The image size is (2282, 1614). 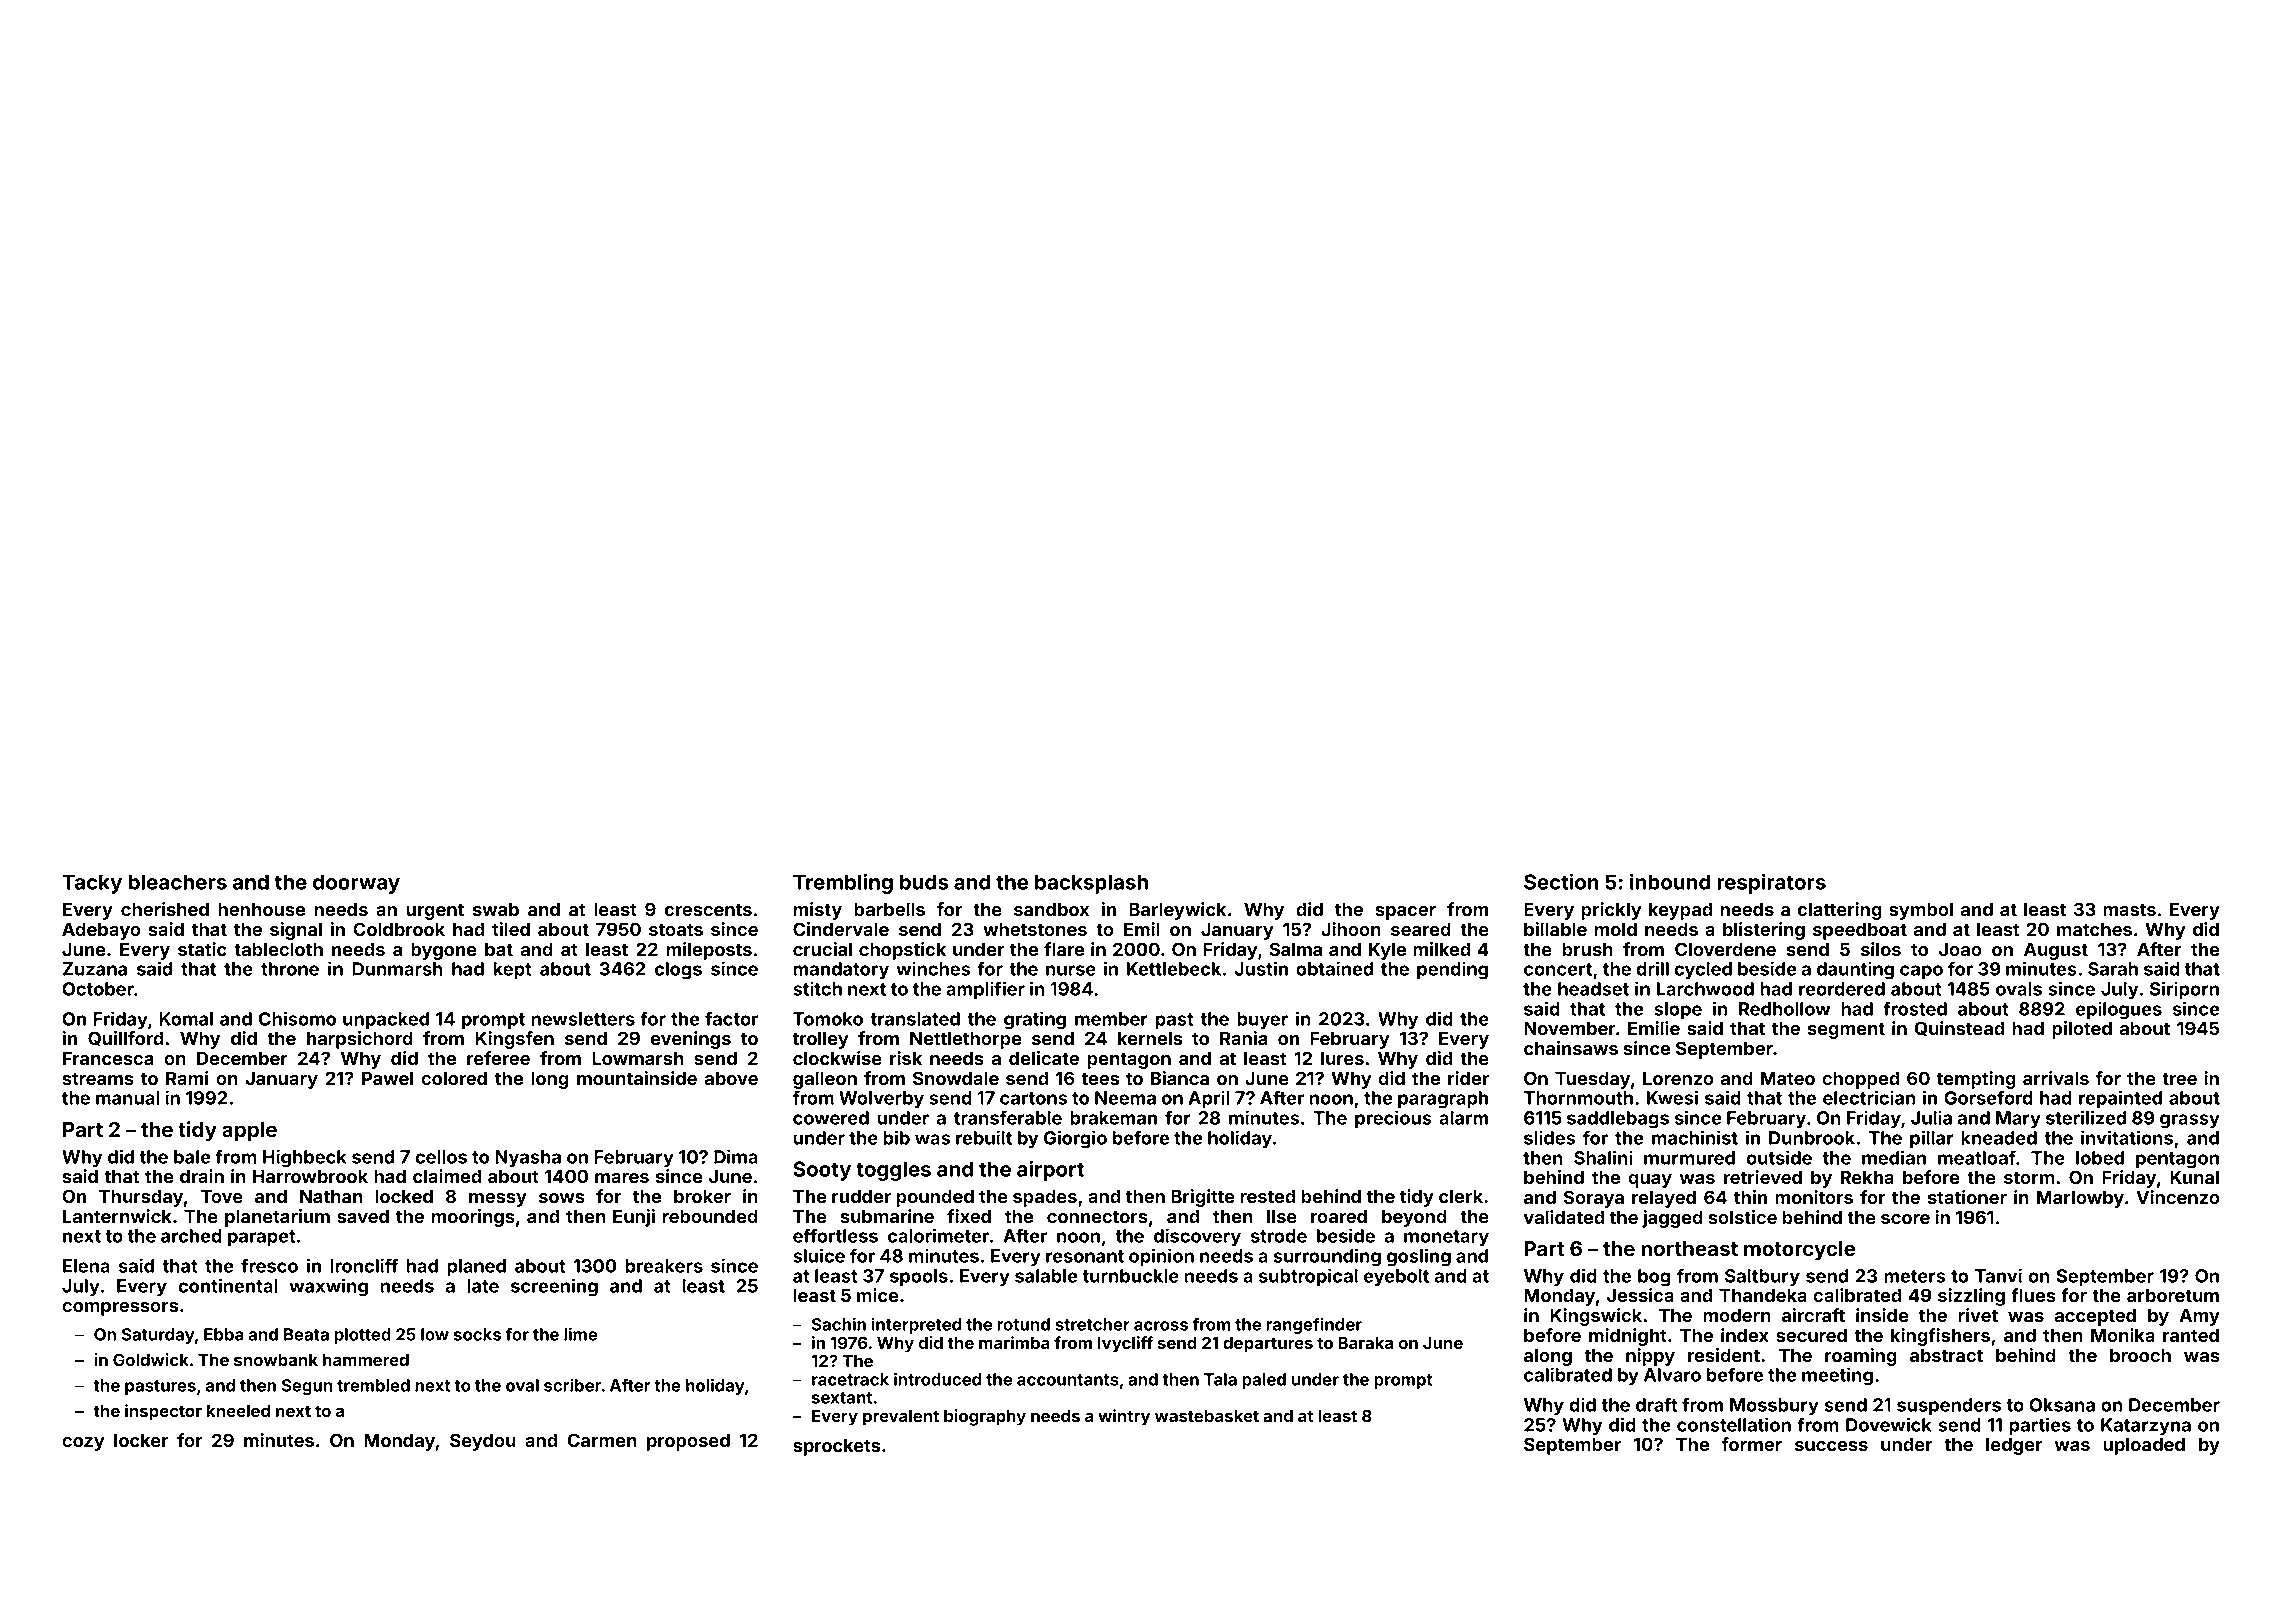 What do you see at coordinates (2129, 909) in the page?
I see `masts` at bounding box center [2129, 909].
